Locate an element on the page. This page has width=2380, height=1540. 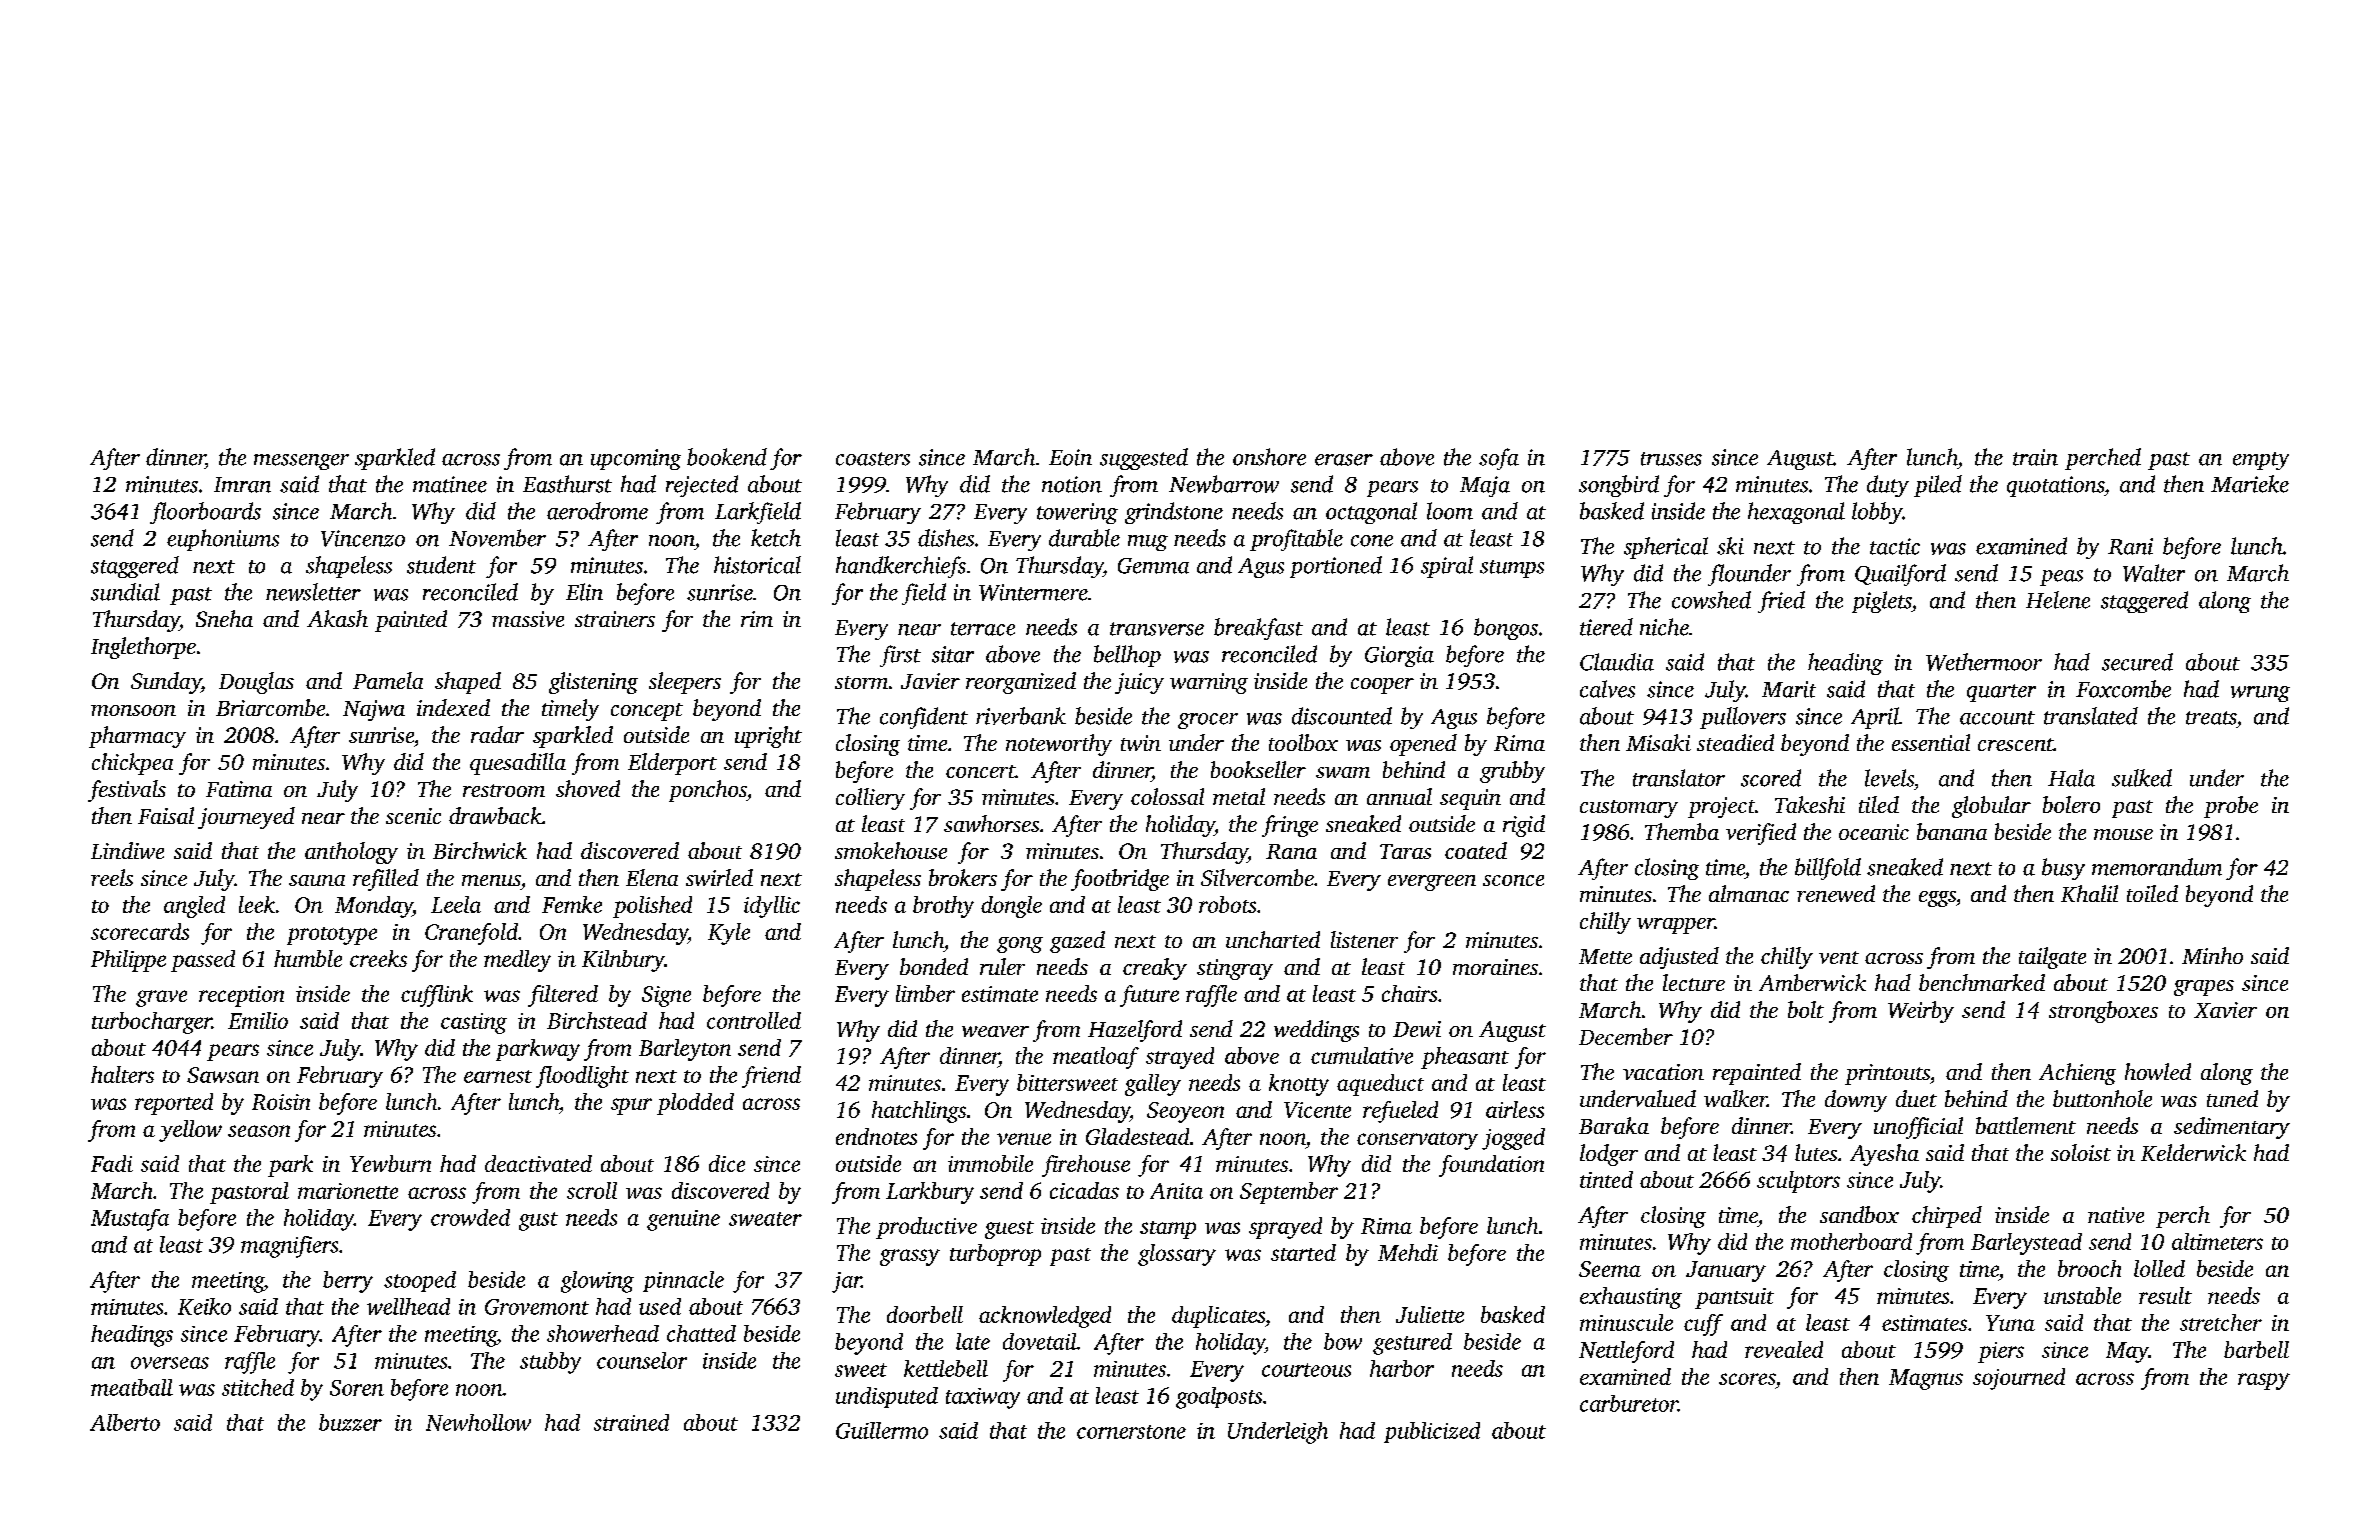
Kilnbury is located at coordinates (623, 961).
